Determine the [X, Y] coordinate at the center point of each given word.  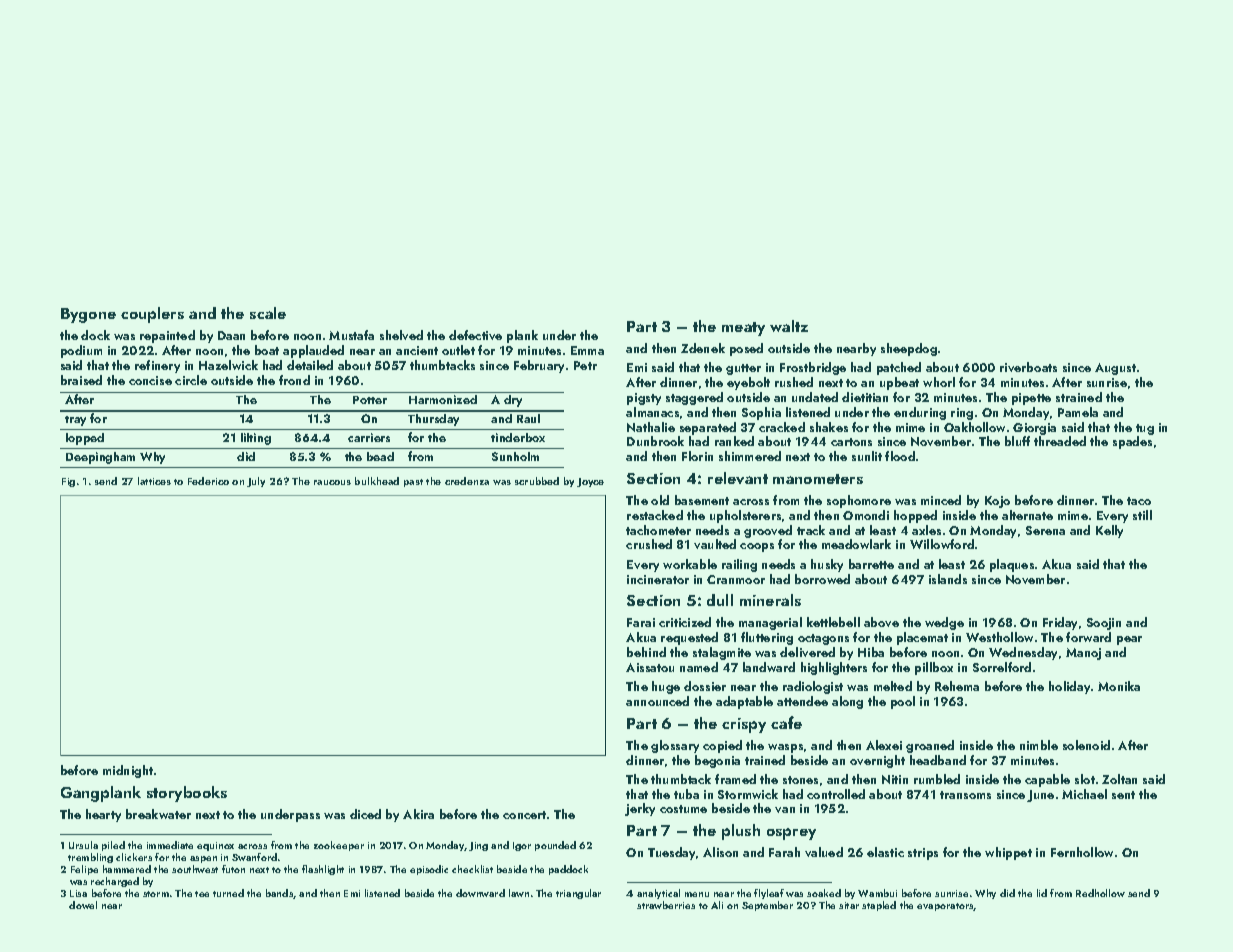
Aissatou [650, 667]
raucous [332, 482]
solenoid [1086, 745]
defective [475, 335]
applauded [313, 351]
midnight [128, 771]
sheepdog [909, 349]
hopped [915, 516]
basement [702, 500]
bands [280, 894]
